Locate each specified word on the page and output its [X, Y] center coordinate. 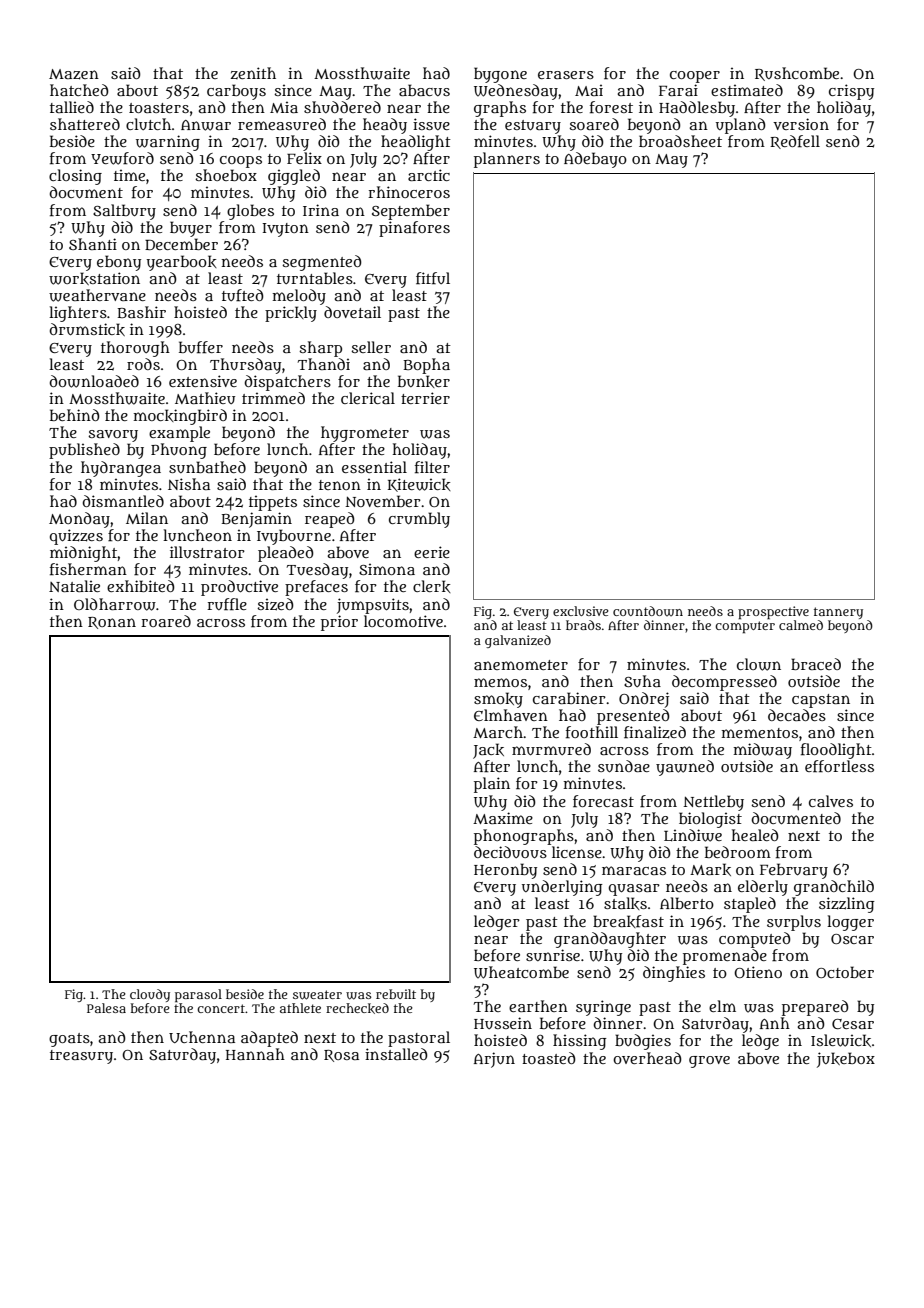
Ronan [112, 623]
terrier [425, 398]
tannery [838, 613]
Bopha [427, 366]
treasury [81, 1057]
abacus [424, 90]
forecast [603, 801]
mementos [760, 733]
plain [492, 785]
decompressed [724, 683]
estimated [747, 90]
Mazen [74, 74]
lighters [78, 314]
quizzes [76, 537]
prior [339, 623]
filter [432, 467]
